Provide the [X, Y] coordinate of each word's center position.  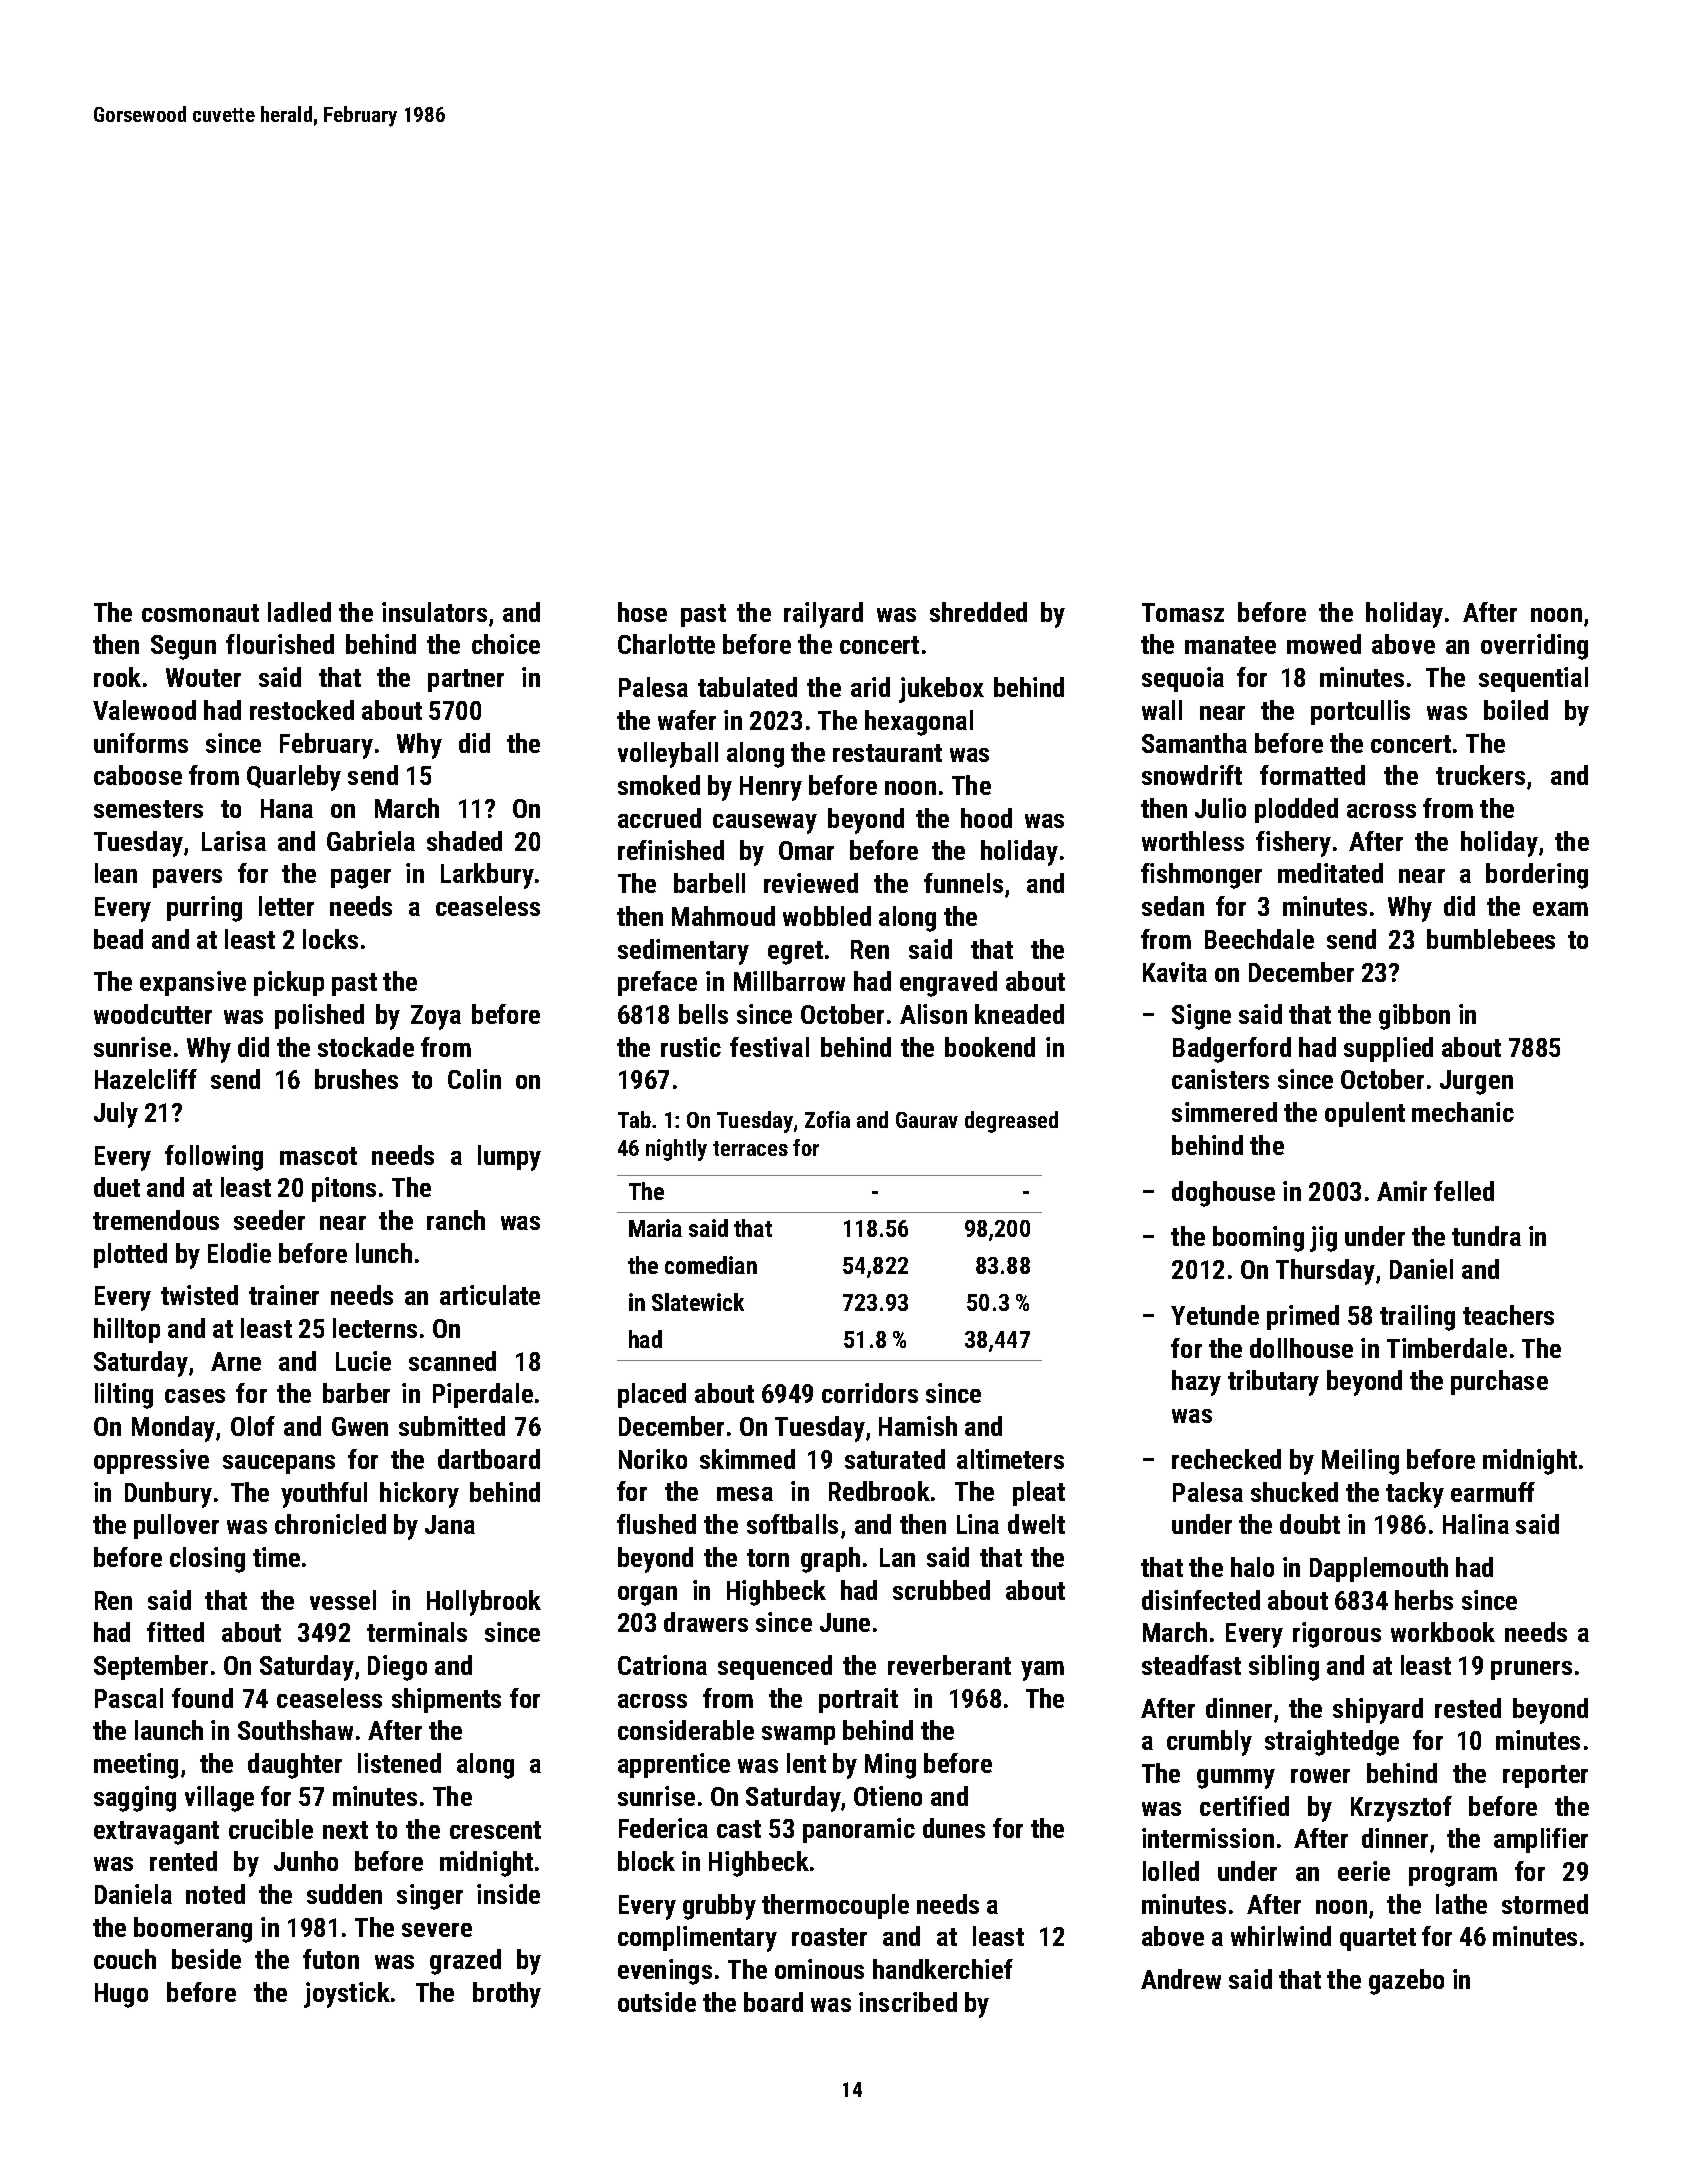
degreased [1011, 1122]
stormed [1545, 1904]
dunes [954, 1828]
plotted [130, 1255]
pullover [176, 1526]
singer [430, 1897]
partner [466, 680]
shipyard [1378, 1711]
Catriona [662, 1665]
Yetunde [1215, 1315]
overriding [1534, 647]
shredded [978, 612]
